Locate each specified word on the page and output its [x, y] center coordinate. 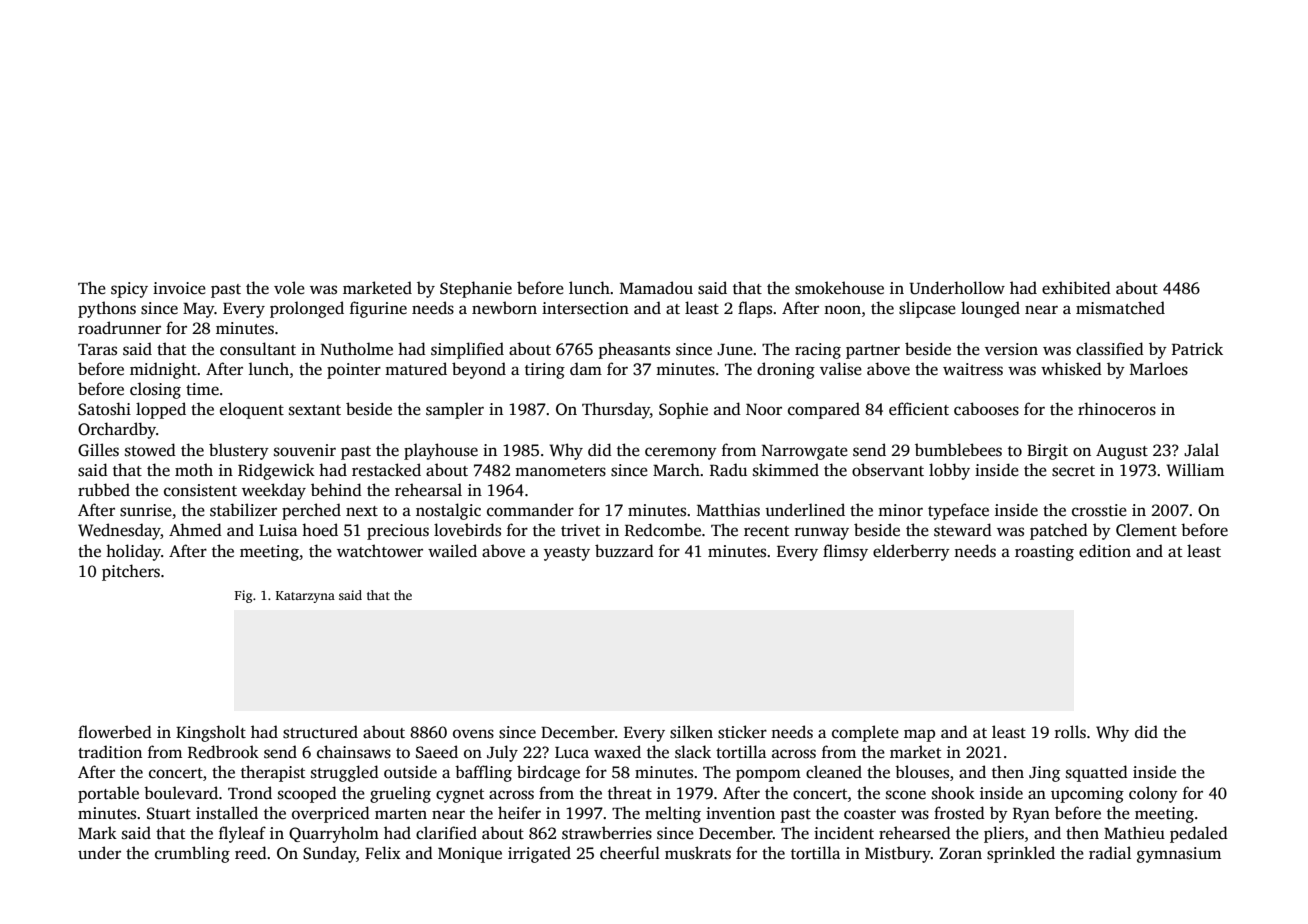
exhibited [1076, 288]
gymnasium [1179, 855]
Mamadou [656, 287]
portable [108, 794]
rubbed [104, 490]
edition [1105, 551]
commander [530, 510]
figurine [378, 309]
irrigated [539, 854]
